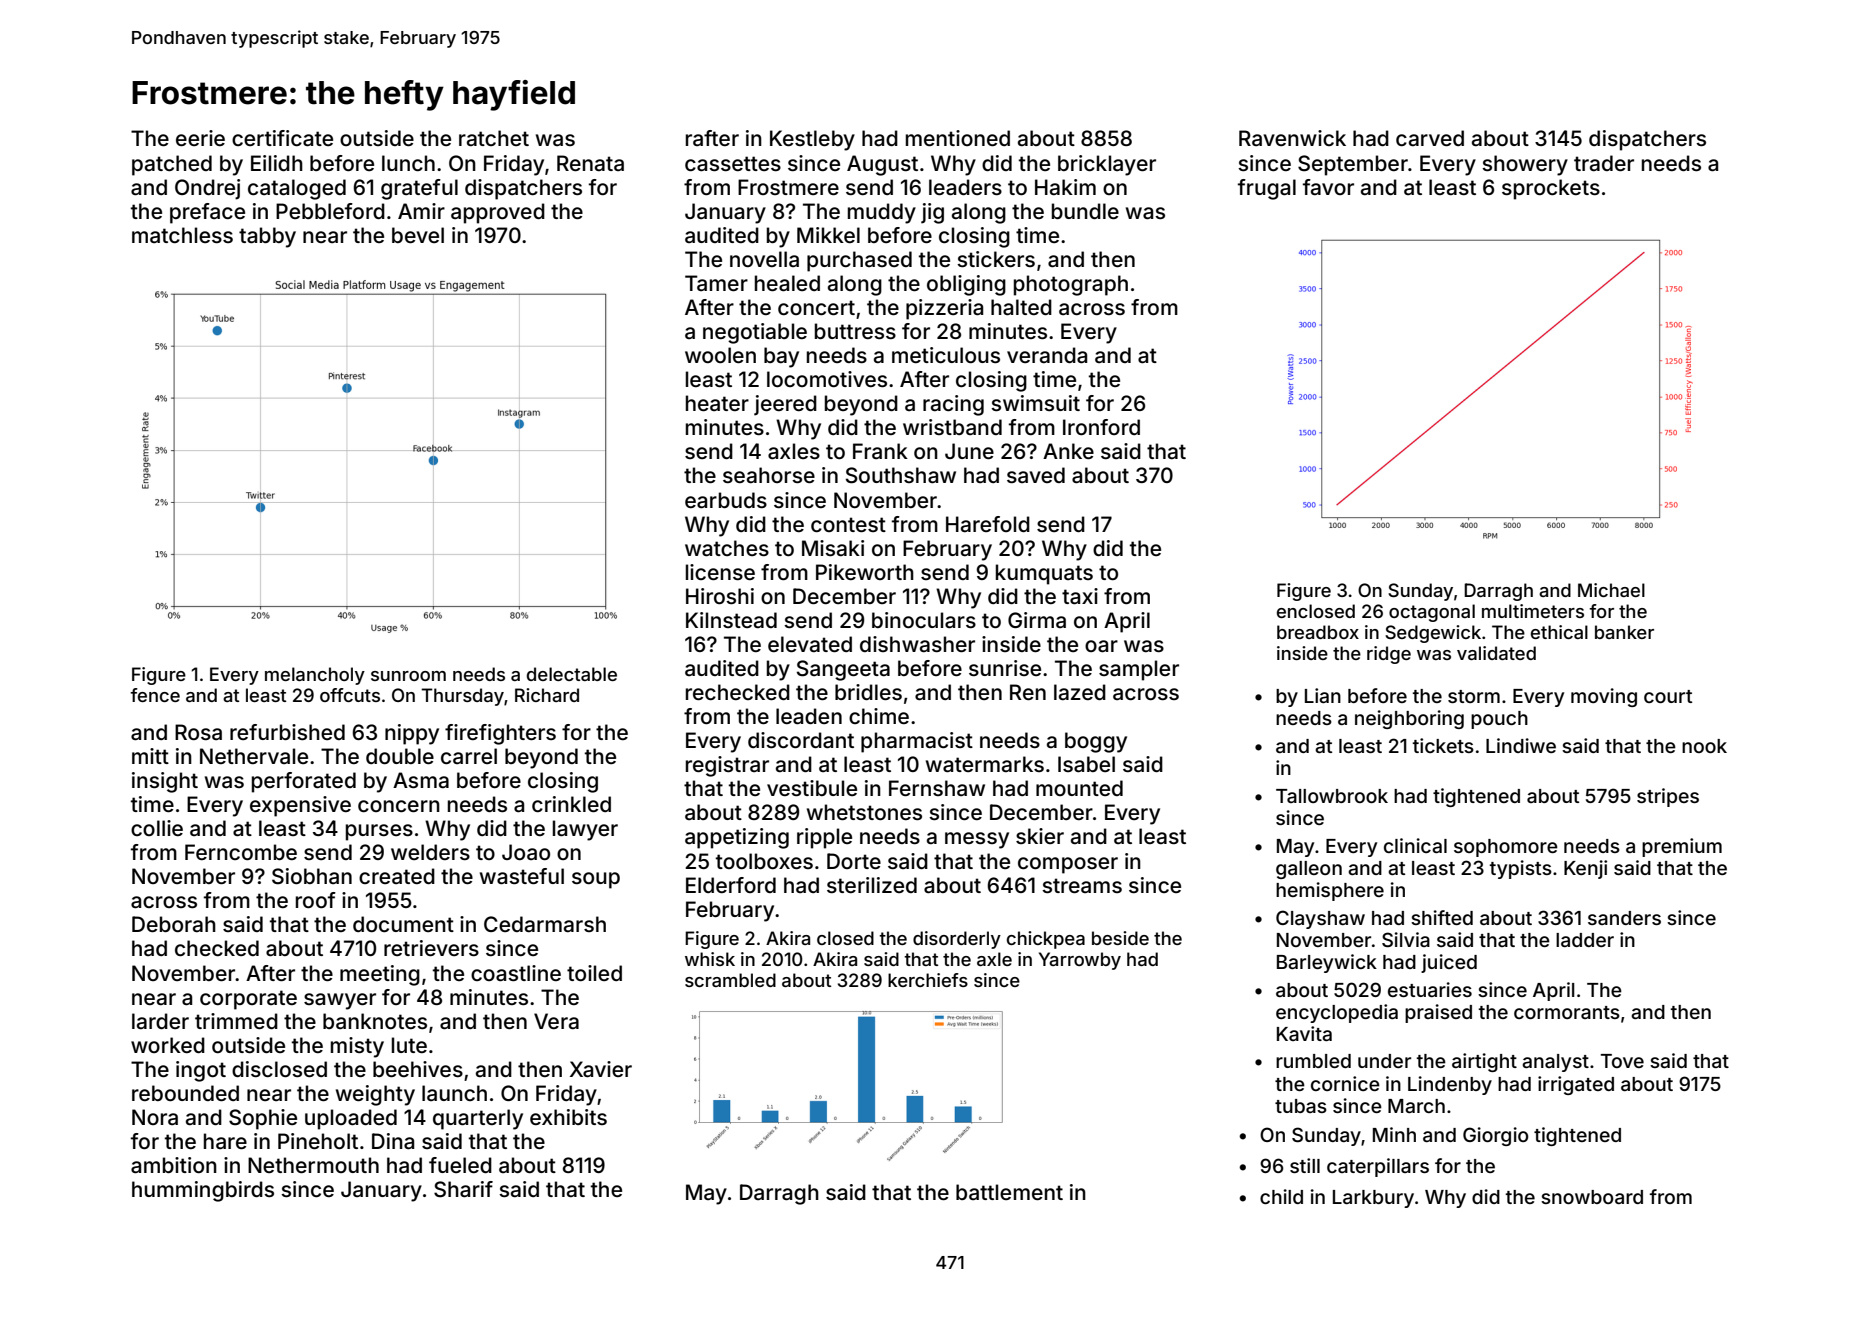 The image size is (1871, 1323). What do you see at coordinates (865, 572) in the screenshot?
I see `Pikeworth` at bounding box center [865, 572].
